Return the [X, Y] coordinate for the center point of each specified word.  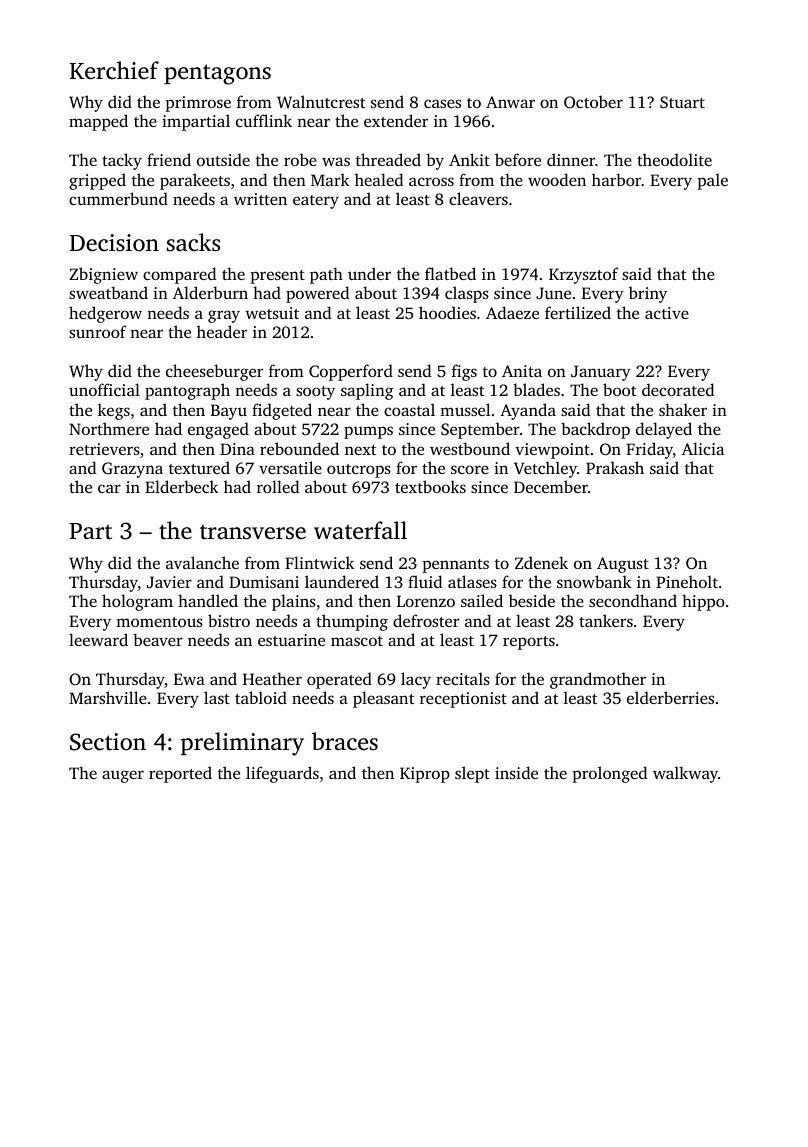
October [593, 101]
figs [464, 372]
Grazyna [132, 470]
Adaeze [512, 312]
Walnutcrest [321, 102]
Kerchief [114, 70]
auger [123, 776]
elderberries [670, 697]
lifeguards [282, 774]
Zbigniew [103, 275]
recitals [463, 678]
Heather [272, 678]
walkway [685, 774]
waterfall [360, 530]
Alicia [703, 448]
